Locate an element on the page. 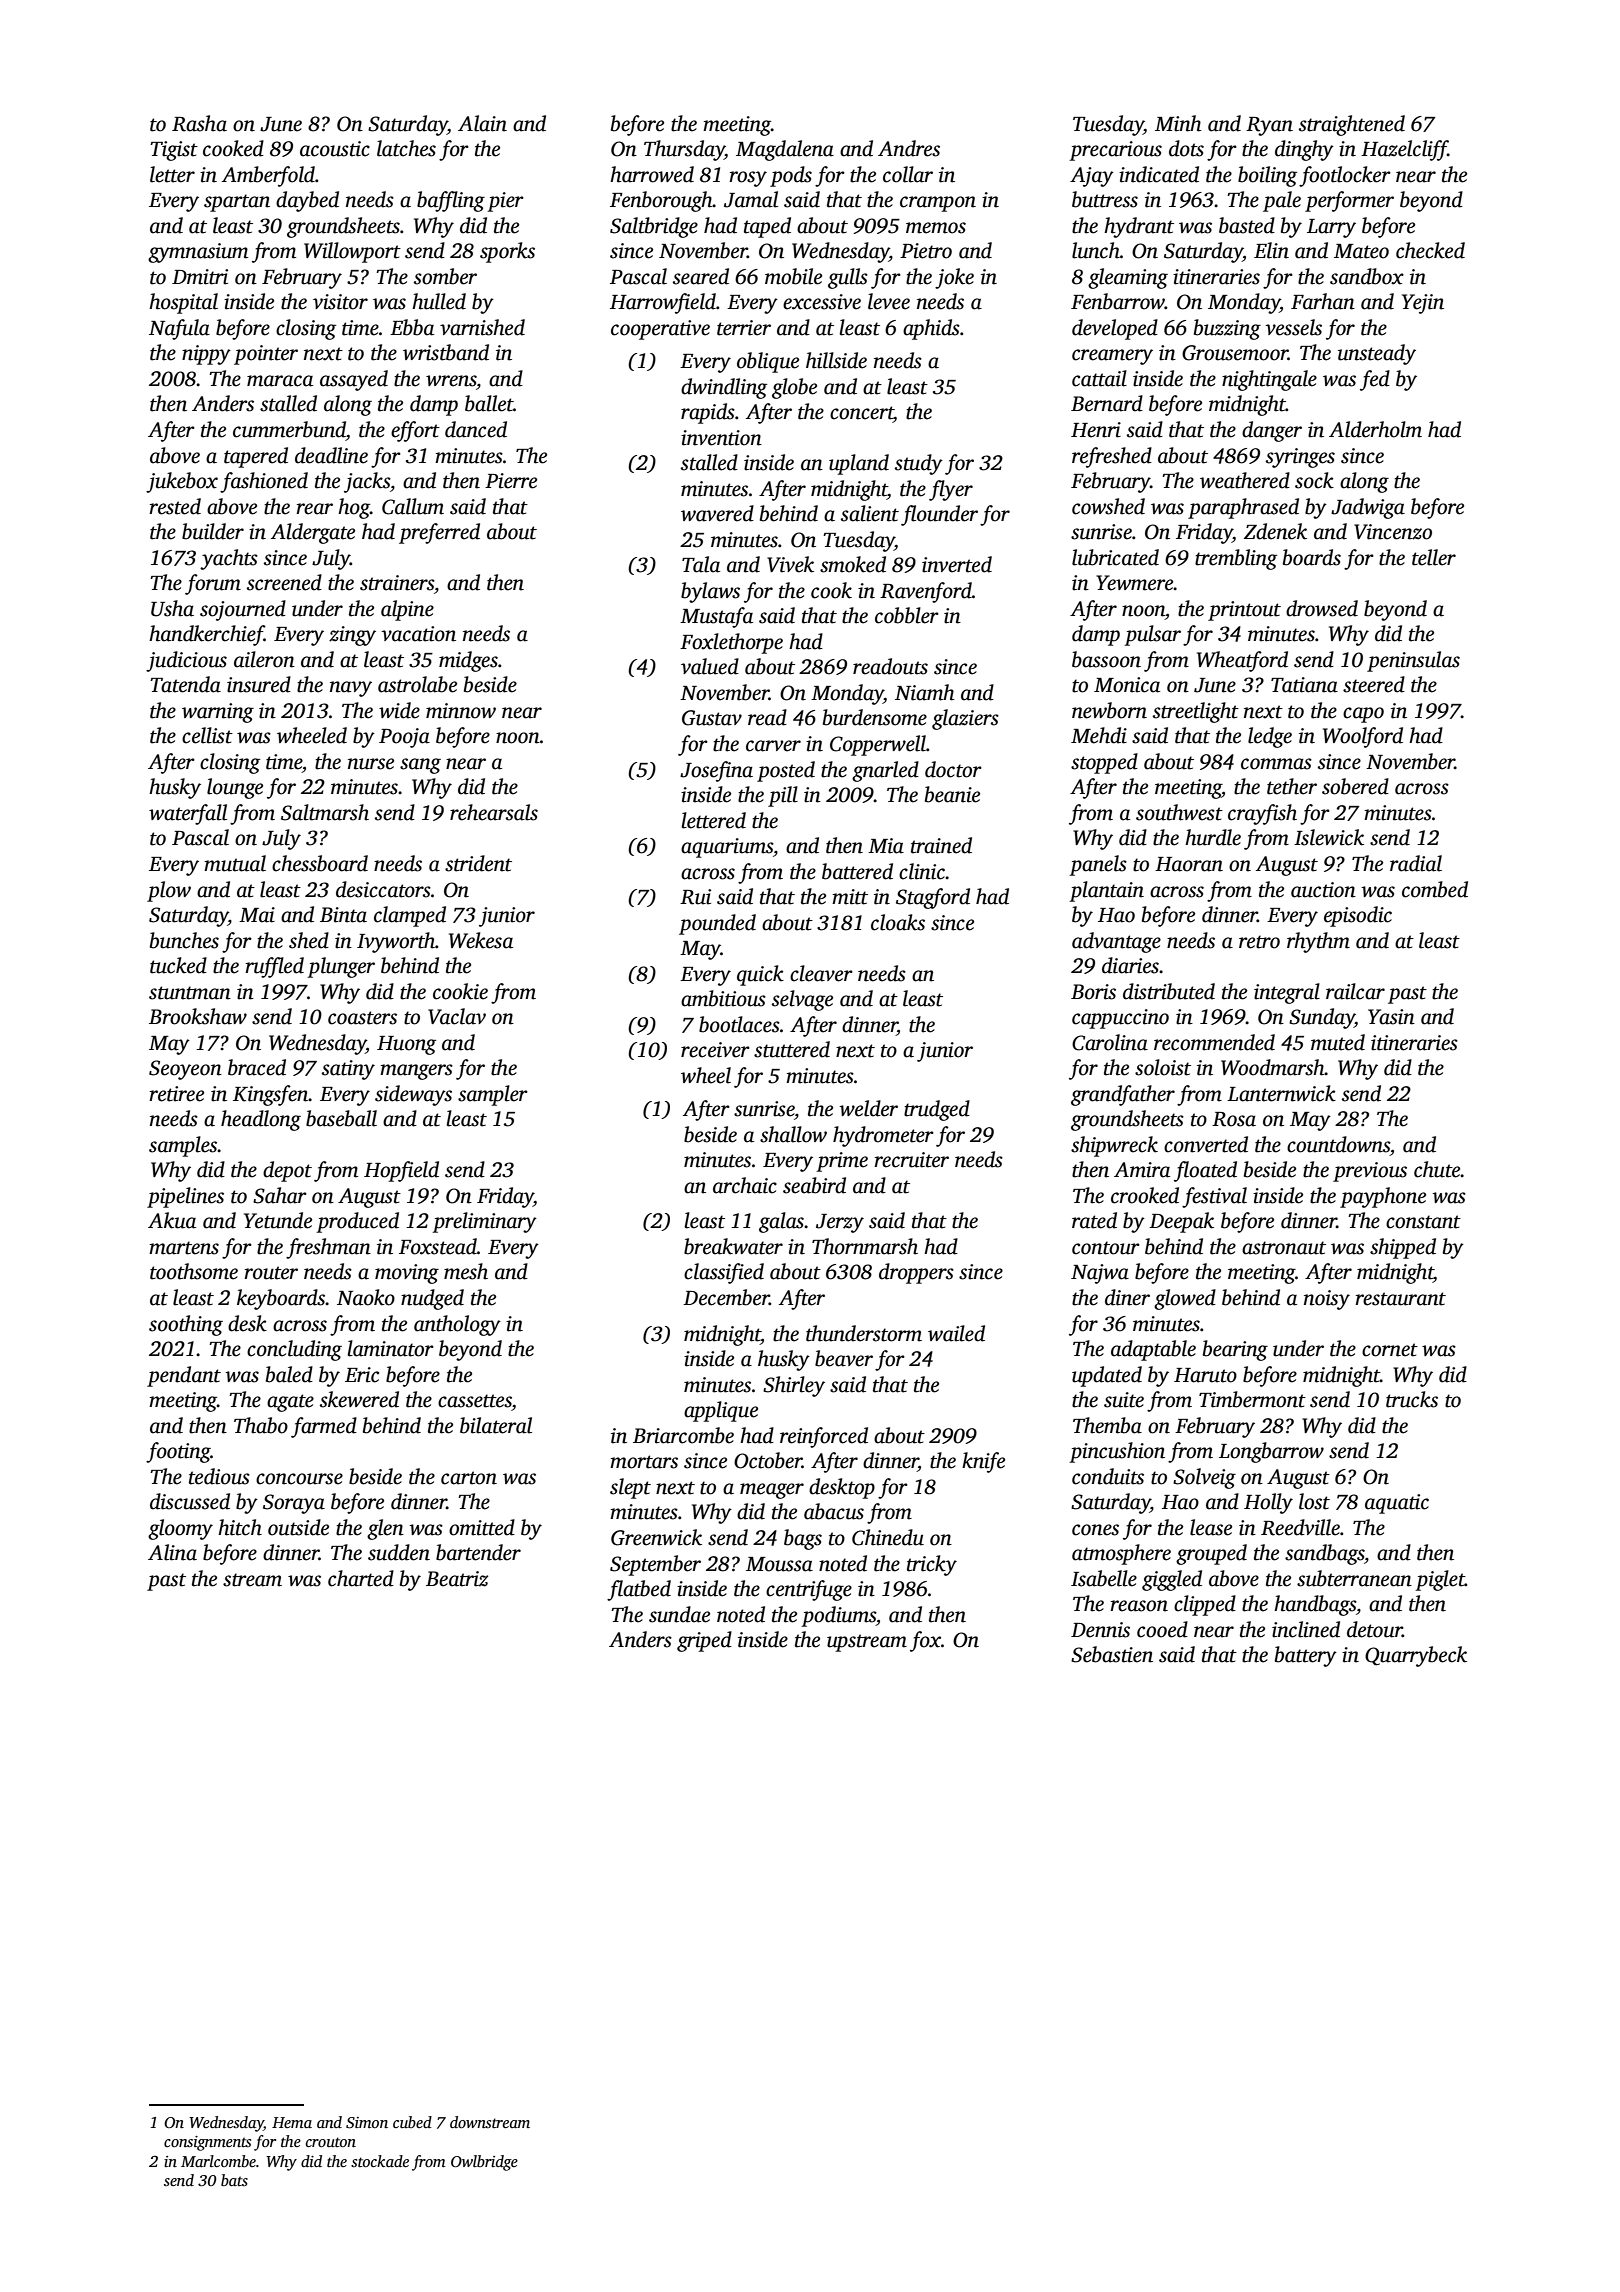 Image resolution: width=1620 pixels, height=2292 pixels. aileron is located at coordinates (264, 659).
